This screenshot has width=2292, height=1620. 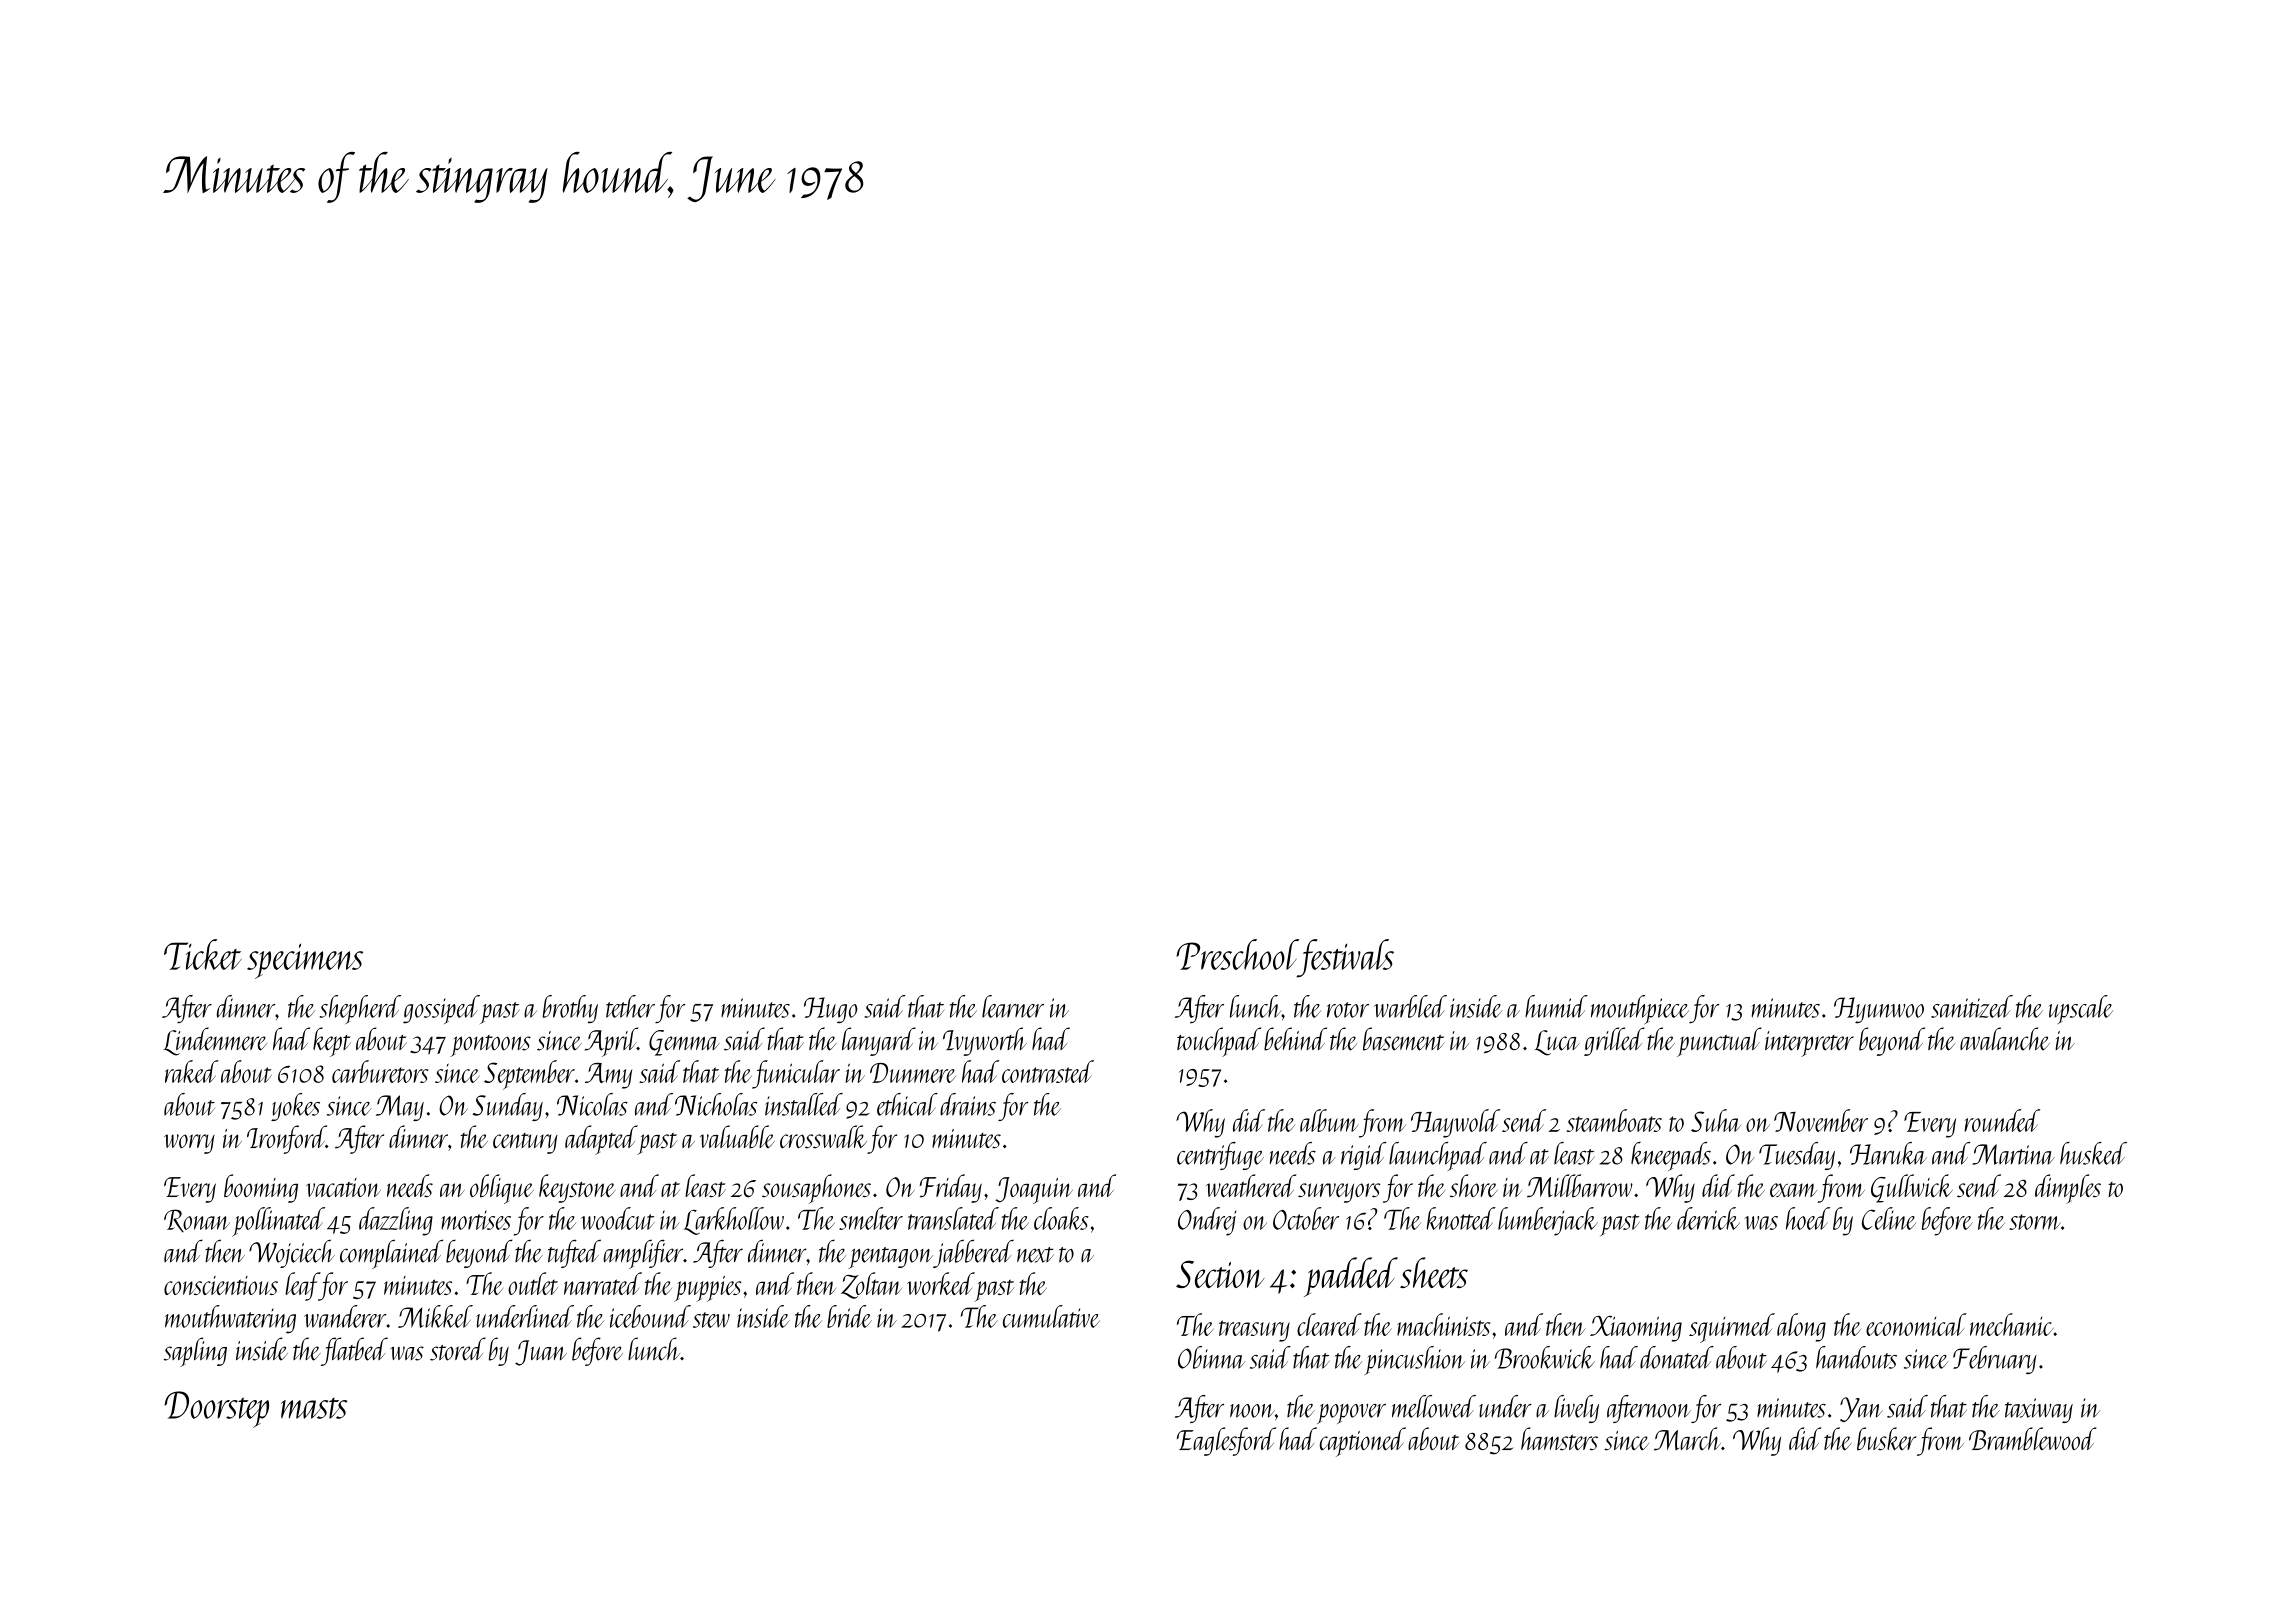 I want to click on festivals, so click(x=1346, y=958).
